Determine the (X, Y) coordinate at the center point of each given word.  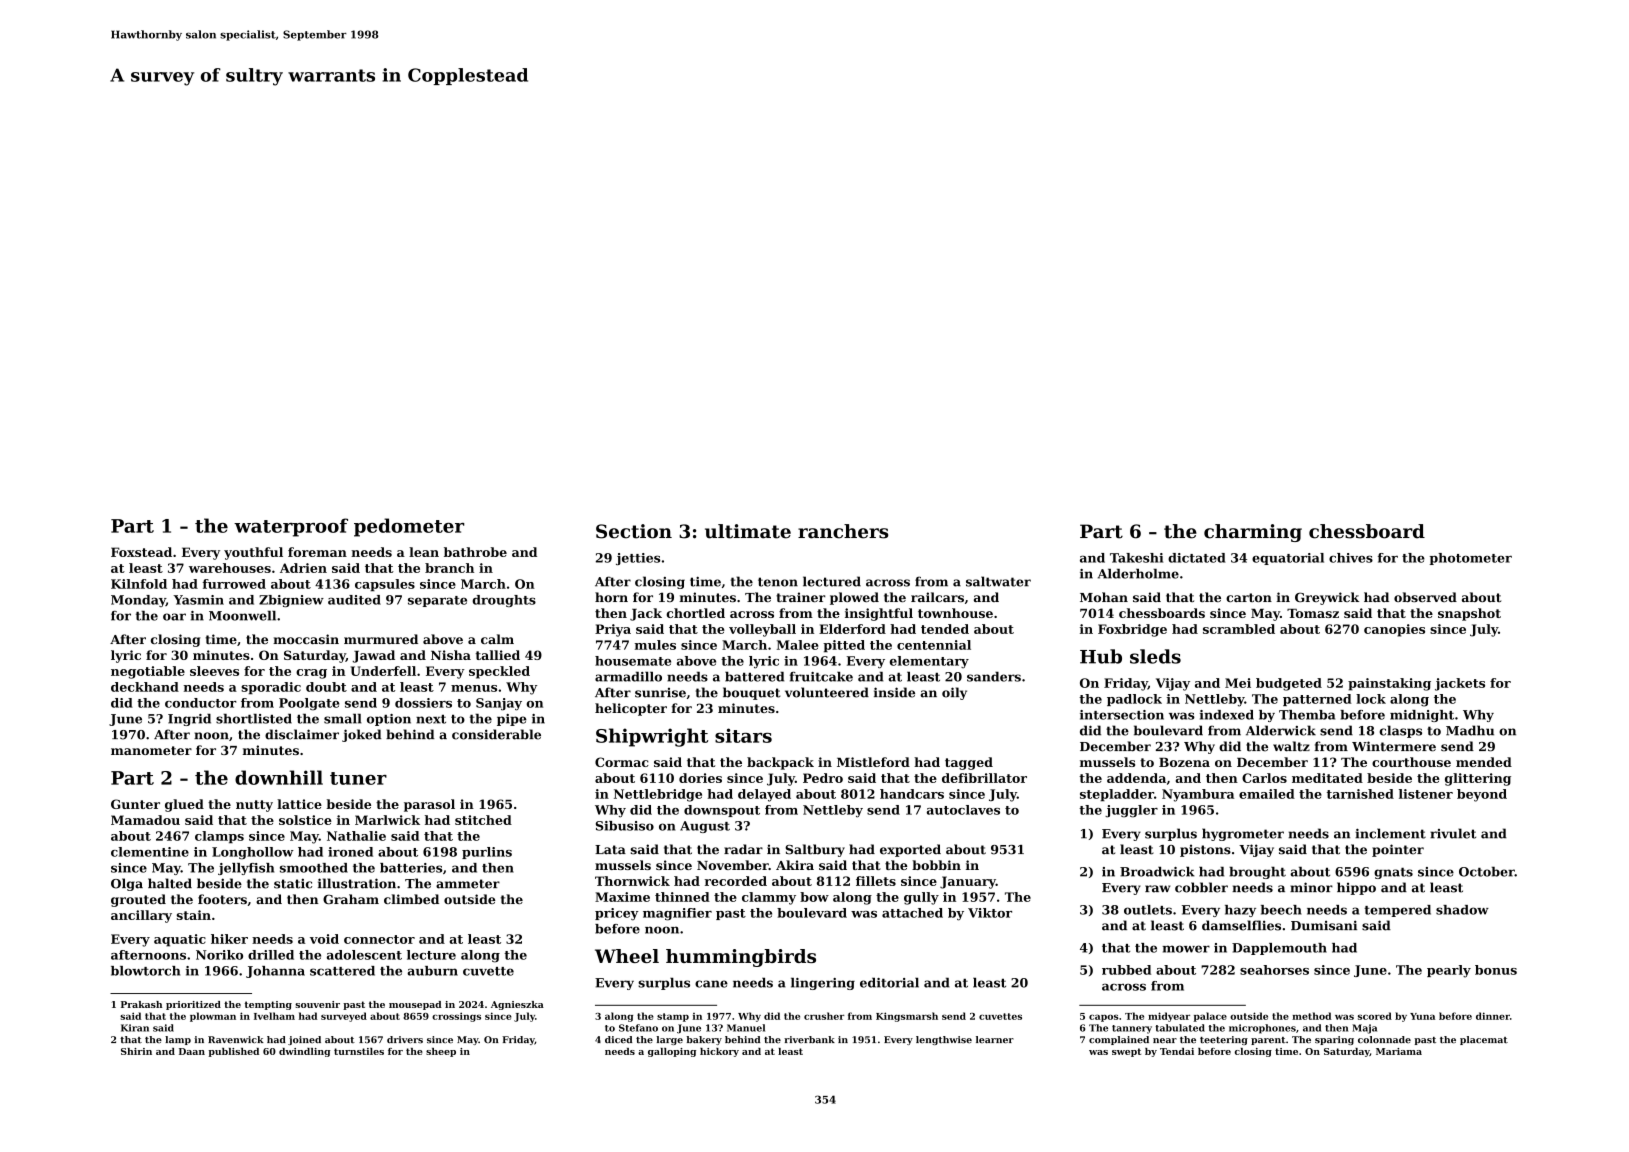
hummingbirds (741, 958)
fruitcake (821, 677)
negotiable (148, 672)
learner (995, 1039)
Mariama (1399, 1051)
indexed (1227, 715)
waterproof (291, 527)
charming (1253, 533)
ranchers (843, 531)
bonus (1496, 970)
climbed (411, 899)
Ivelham (274, 1016)
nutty (254, 806)
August (705, 827)
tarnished (1360, 794)
